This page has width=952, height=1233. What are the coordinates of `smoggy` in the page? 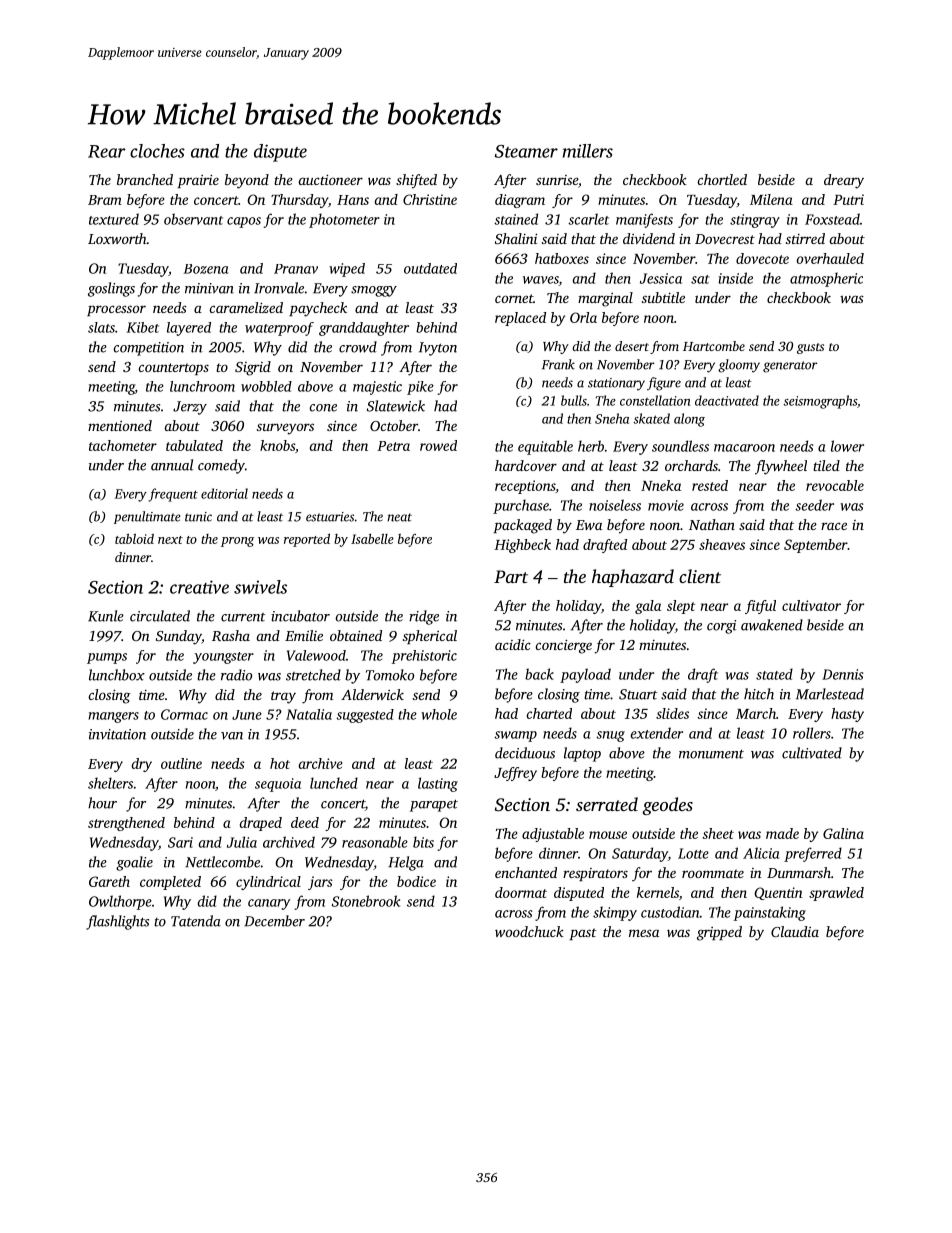 It's located at (374, 291).
